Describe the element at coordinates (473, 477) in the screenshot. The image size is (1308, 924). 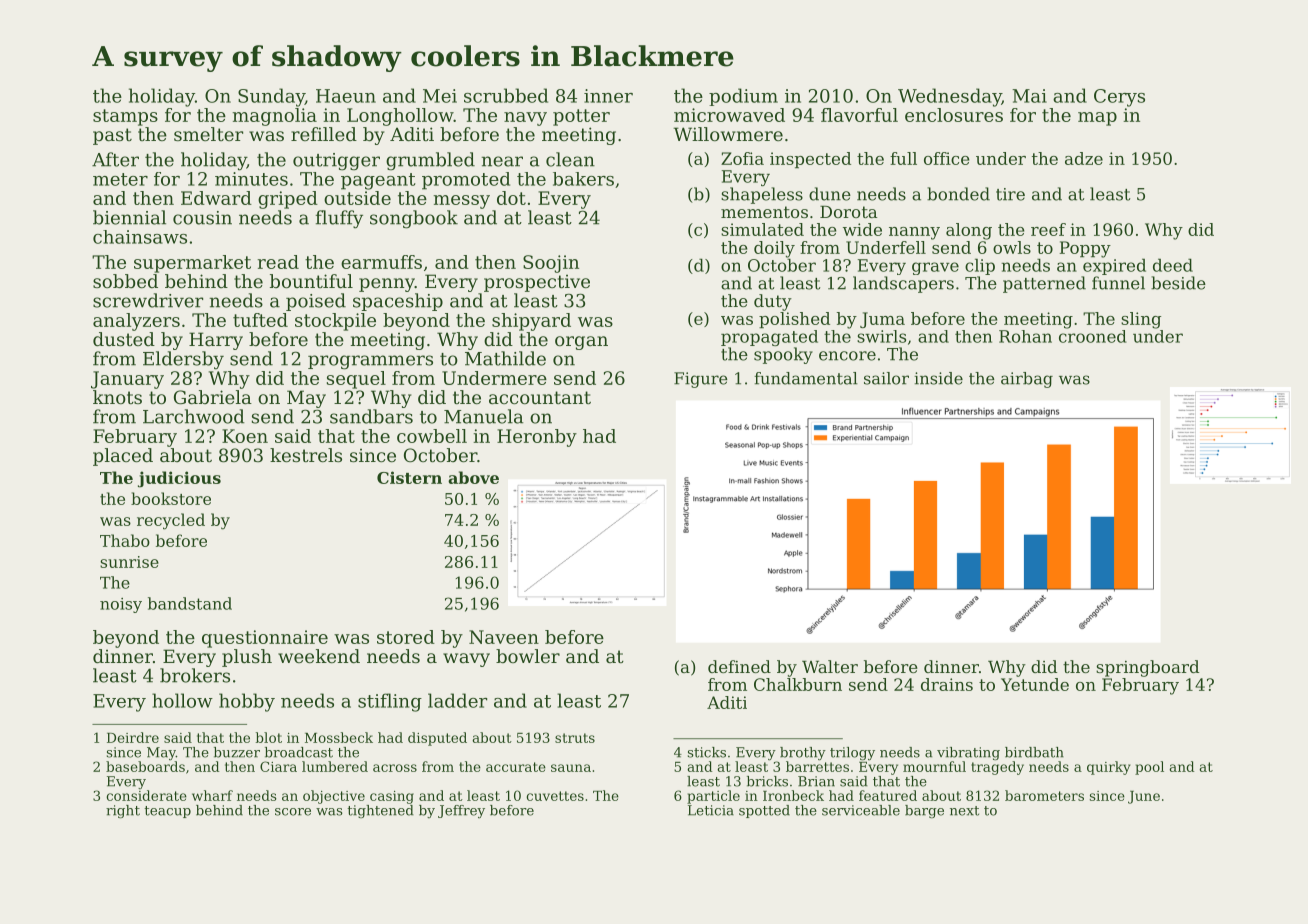
I see `above` at that location.
